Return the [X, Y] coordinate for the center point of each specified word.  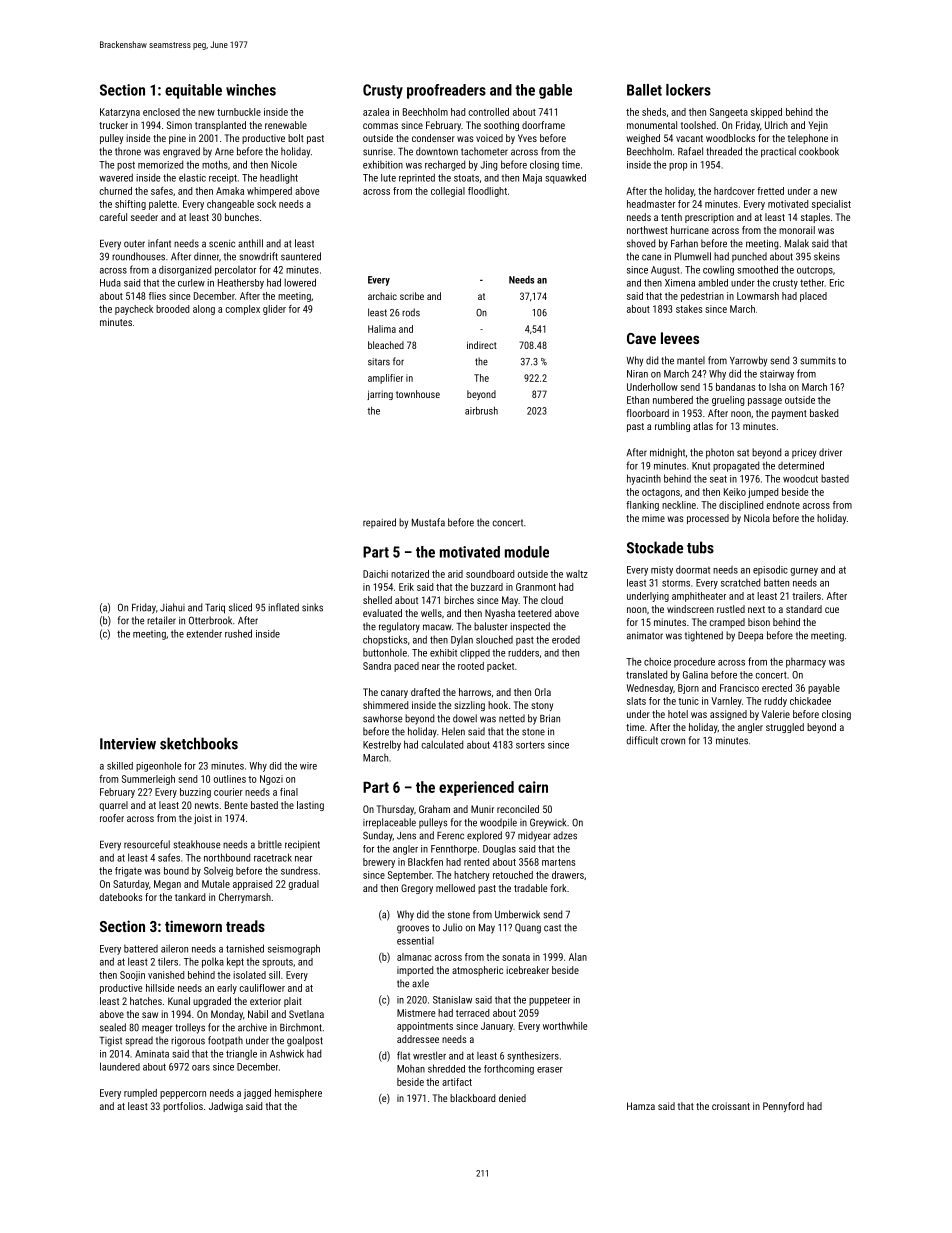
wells [431, 613]
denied [512, 1098]
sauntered [301, 256]
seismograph [294, 949]
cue [832, 610]
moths [215, 164]
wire [308, 766]
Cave [641, 338]
